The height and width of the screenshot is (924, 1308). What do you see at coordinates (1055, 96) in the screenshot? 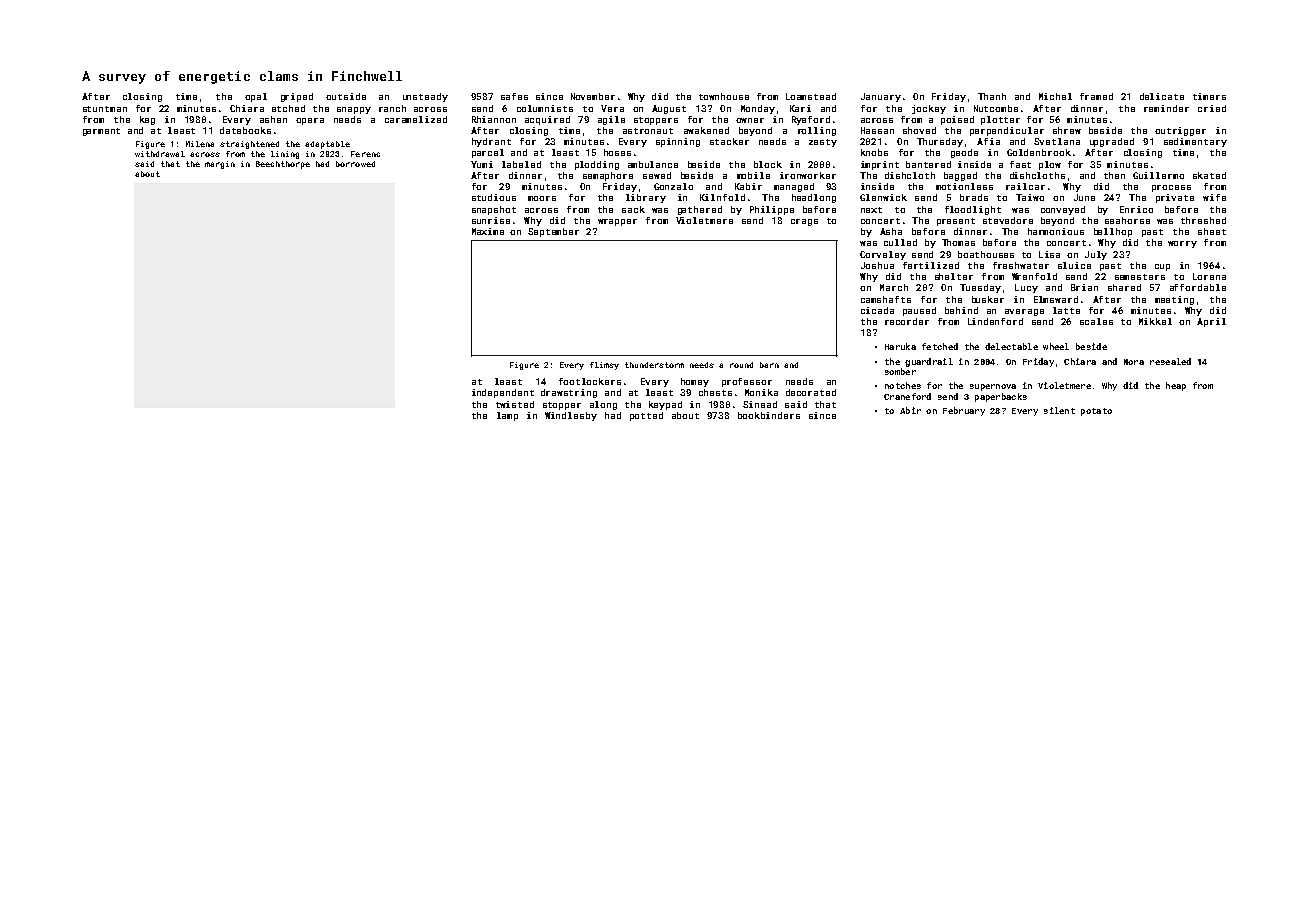
I see `Michel` at bounding box center [1055, 96].
